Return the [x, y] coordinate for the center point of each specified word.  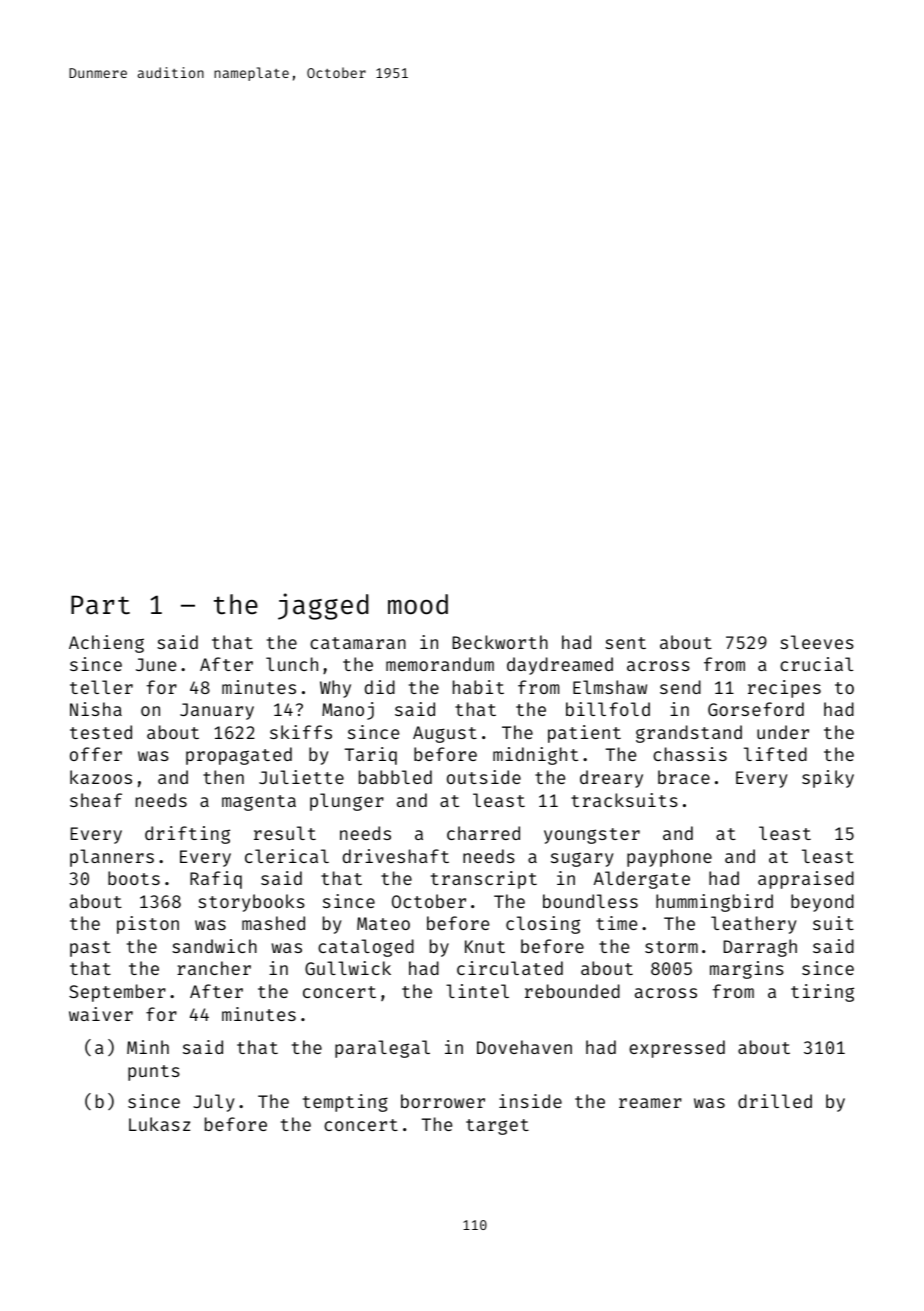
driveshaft [396, 856]
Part [100, 605]
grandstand [689, 734]
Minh [148, 1047]
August [445, 734]
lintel [477, 991]
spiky [828, 779]
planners [112, 858]
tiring [822, 993]
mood [418, 604]
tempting [345, 1103]
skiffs [301, 732]
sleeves [817, 642]
